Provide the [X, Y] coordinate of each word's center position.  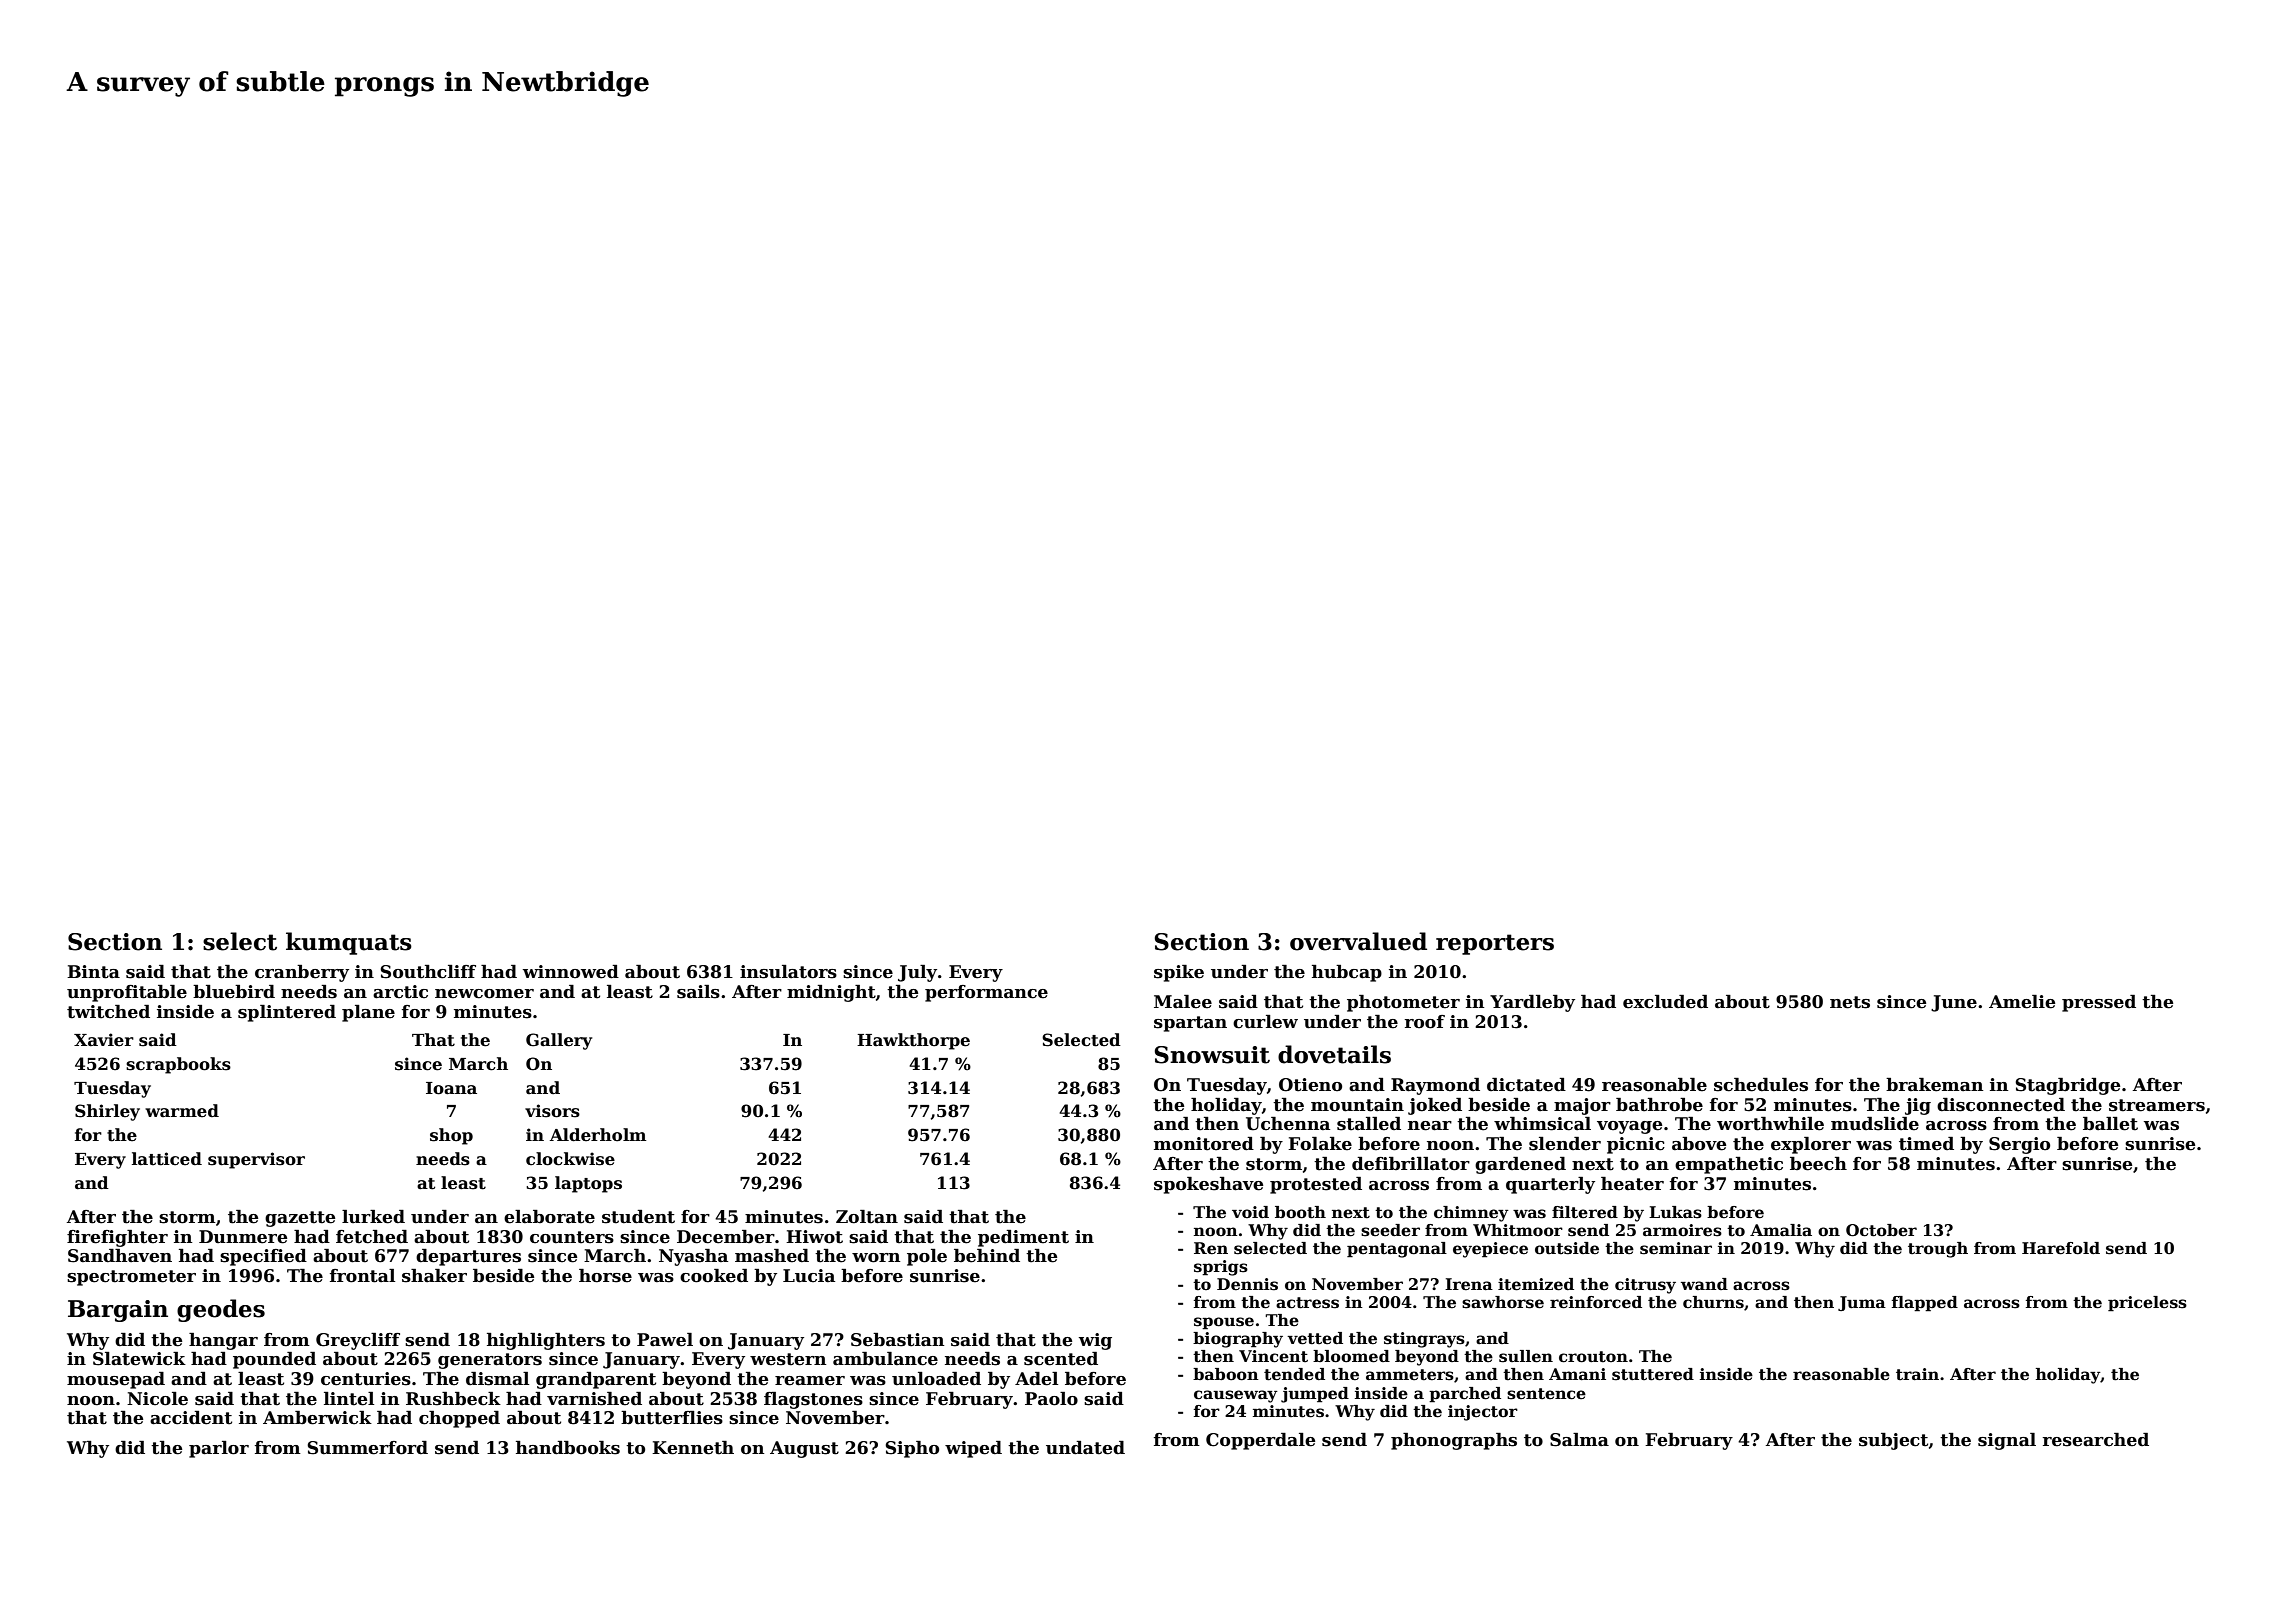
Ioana [451, 1088]
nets [1850, 1002]
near [1430, 1126]
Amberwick [317, 1418]
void [1250, 1212]
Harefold [2061, 1248]
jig [1918, 1106]
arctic [400, 992]
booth [1300, 1212]
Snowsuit [1212, 1055]
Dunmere [243, 1237]
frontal [362, 1276]
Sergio [2019, 1145]
